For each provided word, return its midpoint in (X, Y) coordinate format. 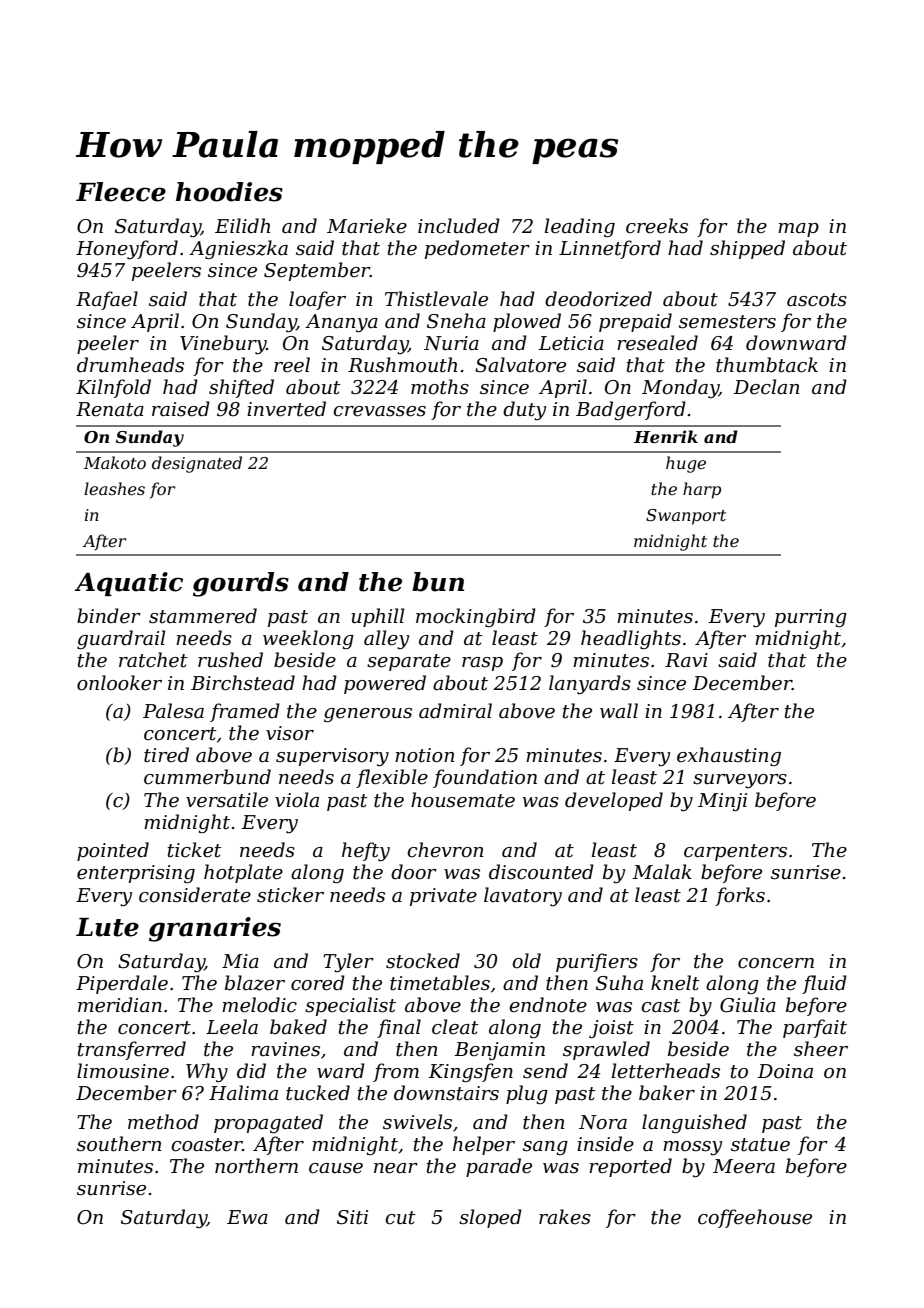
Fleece (121, 192)
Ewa (247, 1217)
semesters (727, 322)
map (798, 230)
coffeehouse (755, 1218)
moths (440, 387)
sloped (490, 1218)
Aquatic (128, 584)
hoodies (229, 192)
